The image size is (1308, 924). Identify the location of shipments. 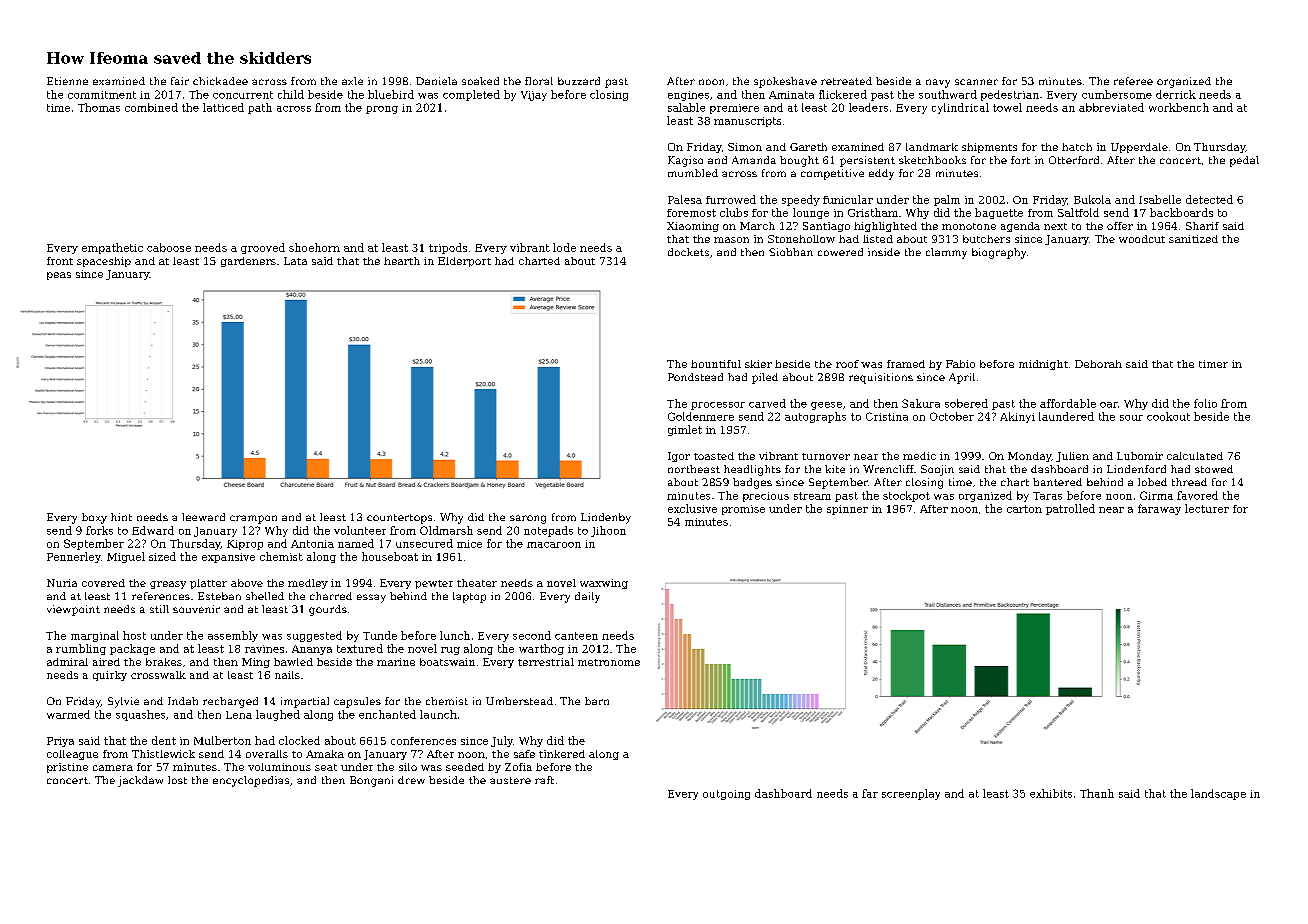
(989, 148).
